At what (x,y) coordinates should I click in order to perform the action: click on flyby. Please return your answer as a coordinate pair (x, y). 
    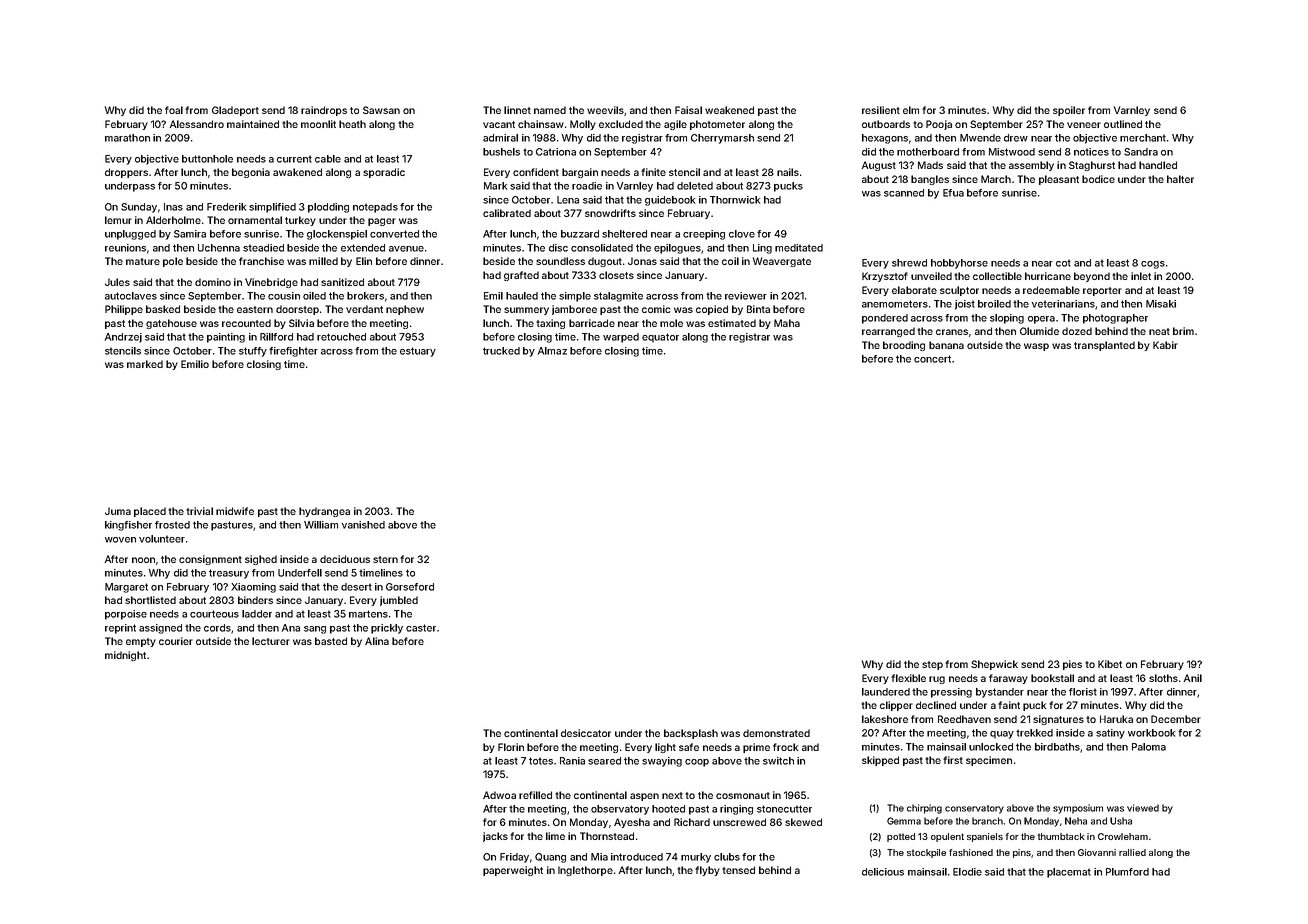
    Looking at the image, I should click on (707, 871).
